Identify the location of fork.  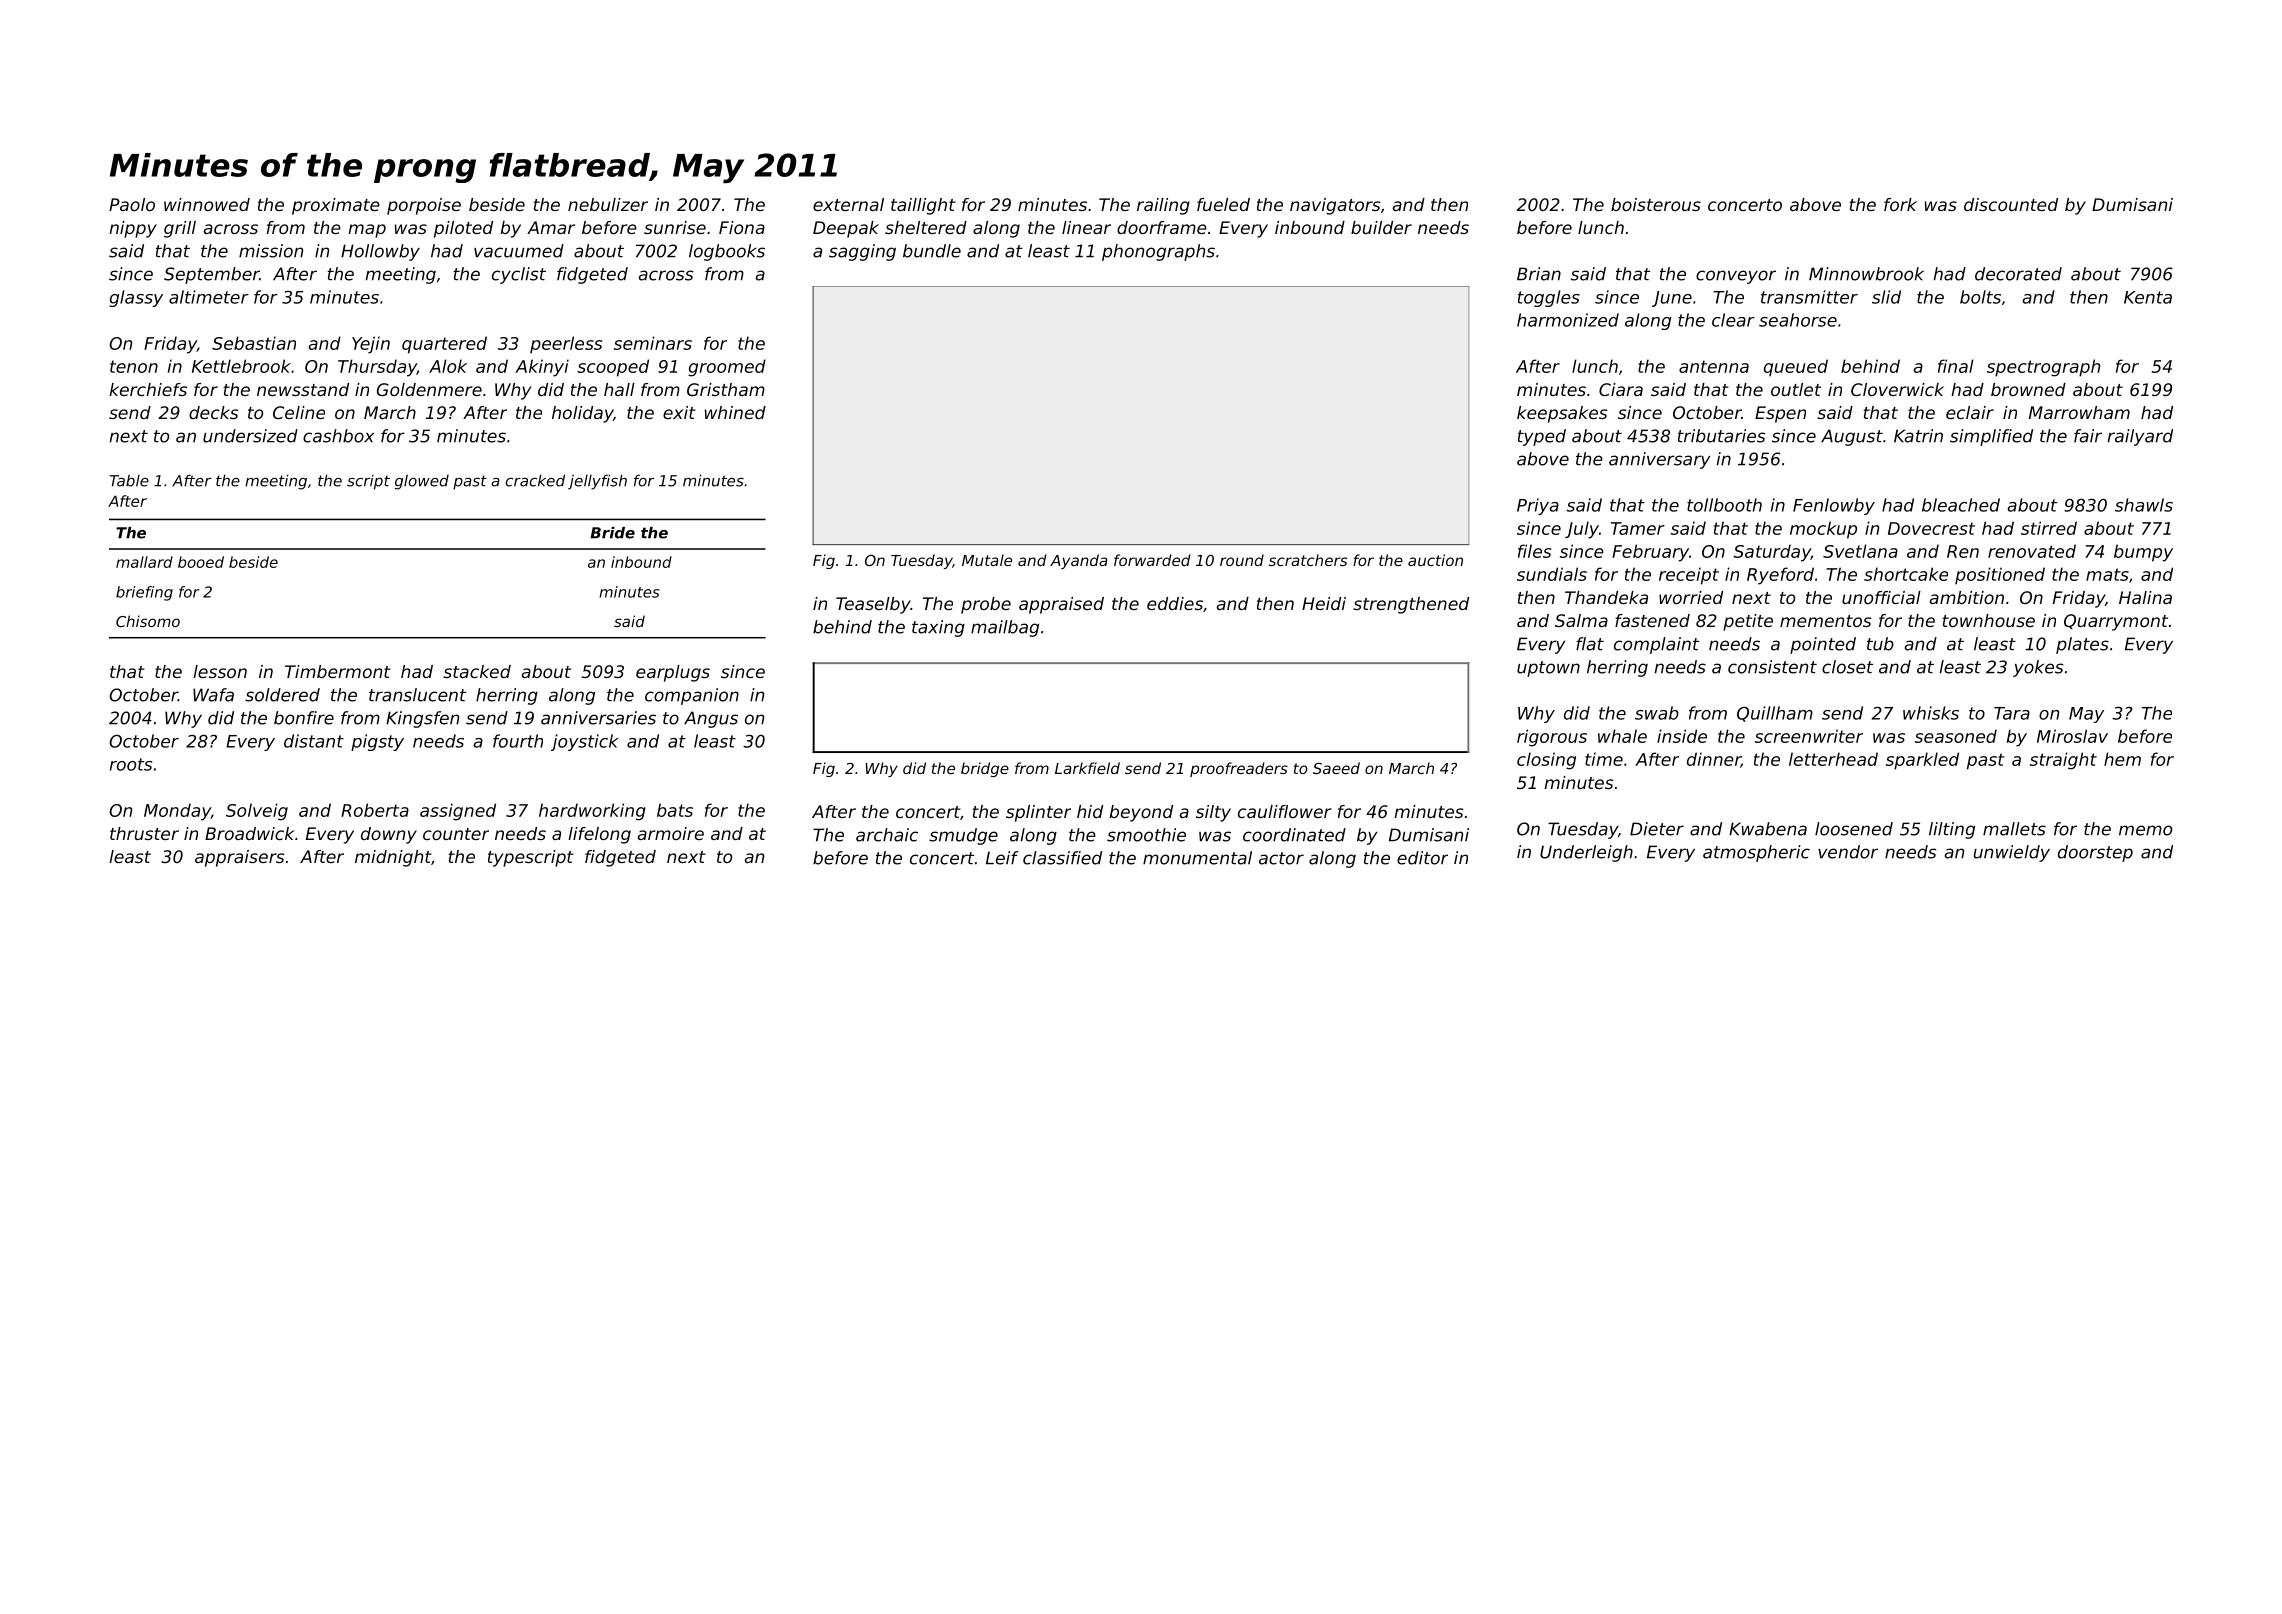
(1900, 204).
